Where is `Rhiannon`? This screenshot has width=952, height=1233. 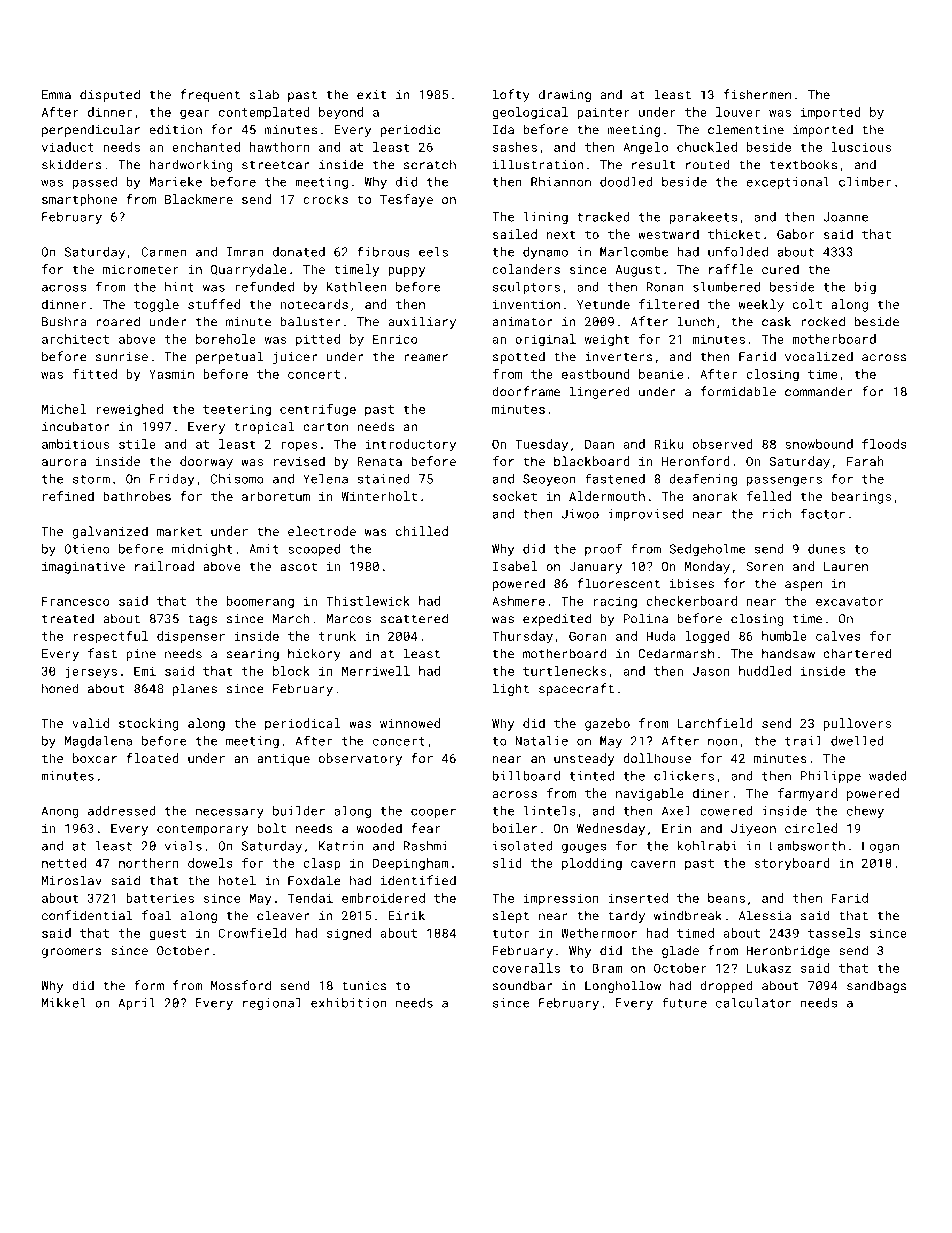
Rhiannon is located at coordinates (561, 182).
